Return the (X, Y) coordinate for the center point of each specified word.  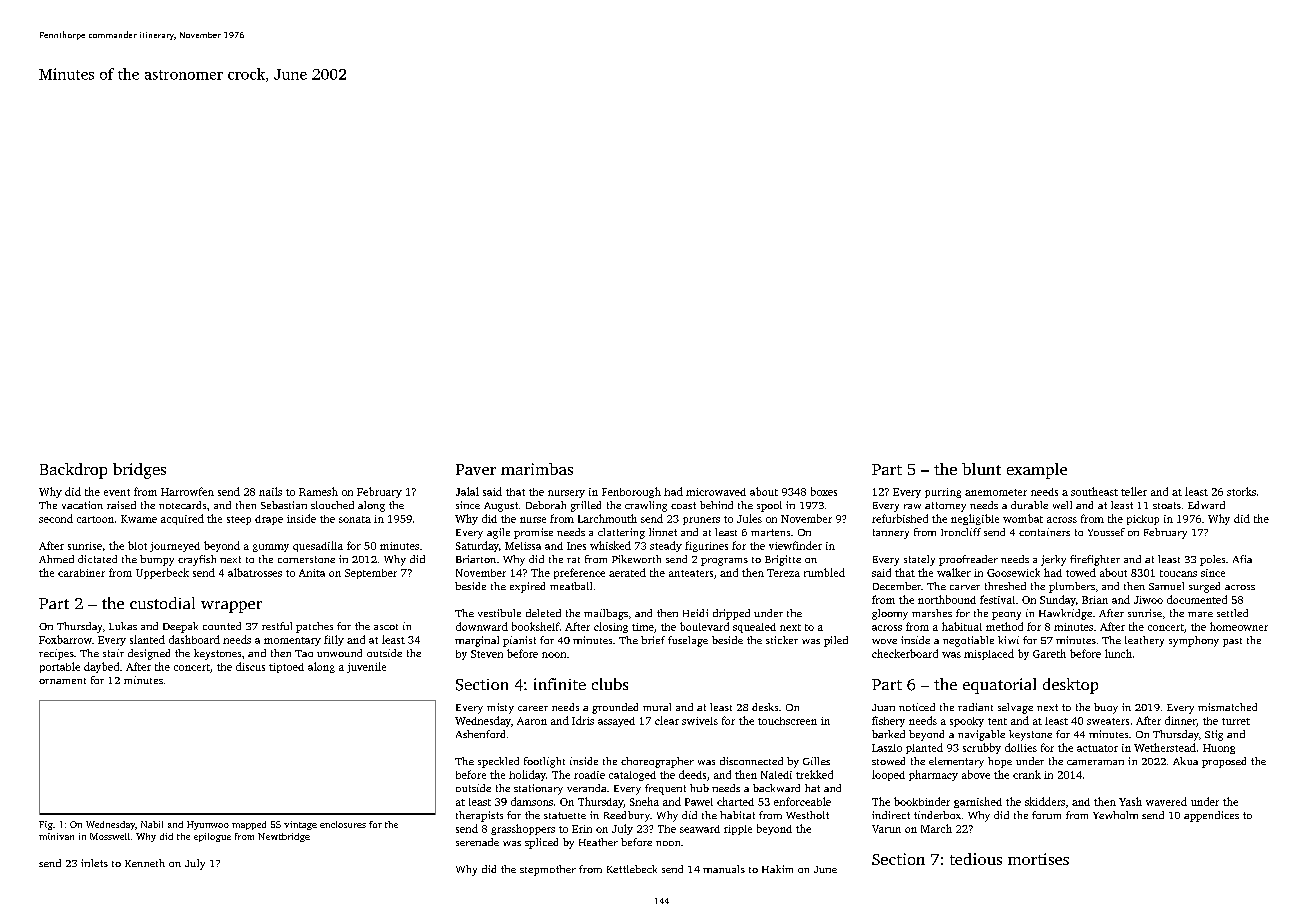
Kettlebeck (632, 869)
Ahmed (56, 559)
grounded (615, 708)
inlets (94, 863)
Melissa (523, 546)
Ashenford (480, 734)
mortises (1038, 859)
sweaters (1108, 721)
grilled (586, 506)
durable (1029, 505)
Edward (1206, 505)
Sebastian (284, 505)
